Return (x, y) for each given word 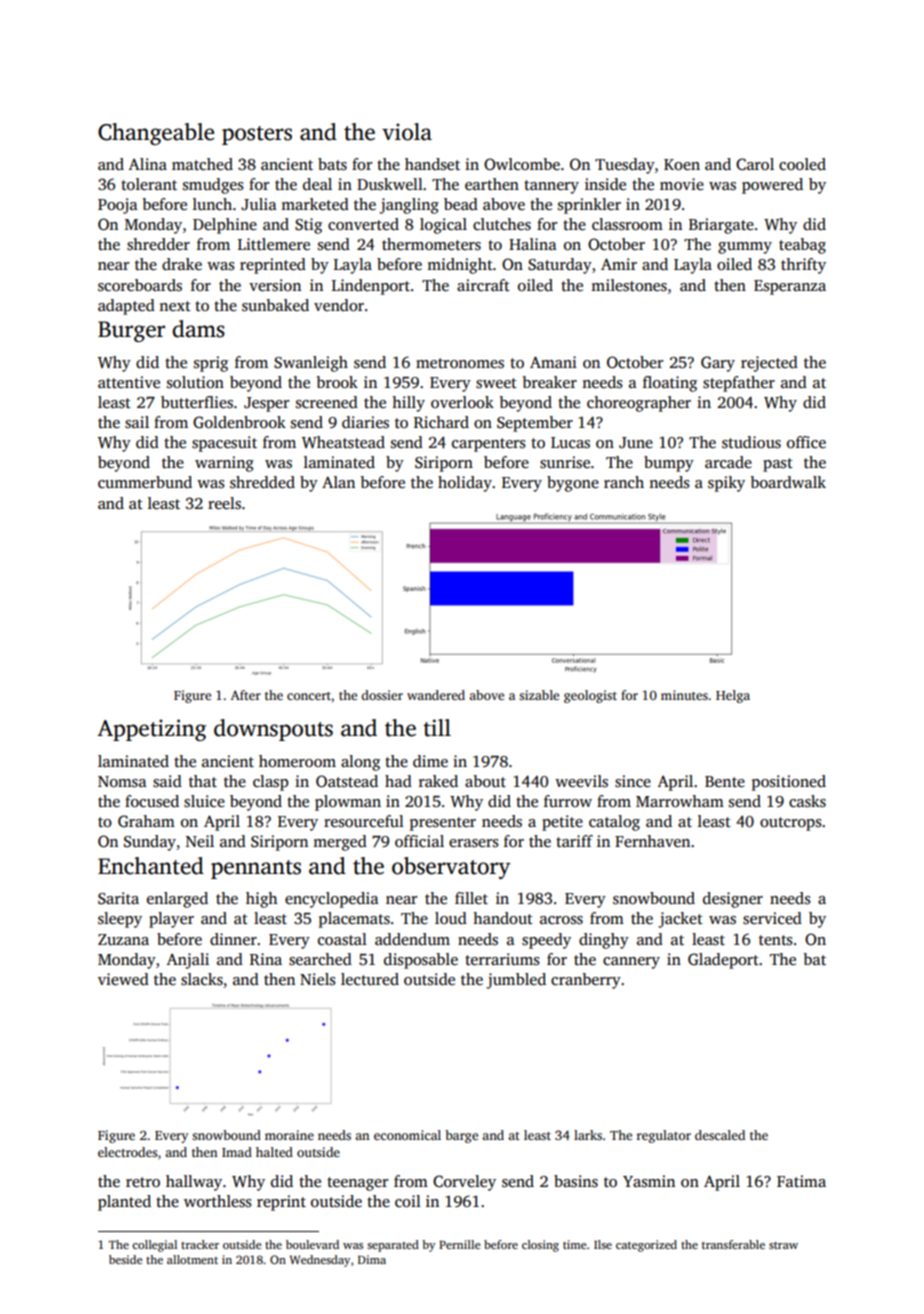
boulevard (312, 1244)
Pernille (459, 1244)
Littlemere (274, 244)
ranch (624, 482)
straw (783, 1245)
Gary (718, 364)
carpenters (489, 445)
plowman (348, 803)
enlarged (177, 900)
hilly (408, 404)
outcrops (791, 824)
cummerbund (145, 482)
